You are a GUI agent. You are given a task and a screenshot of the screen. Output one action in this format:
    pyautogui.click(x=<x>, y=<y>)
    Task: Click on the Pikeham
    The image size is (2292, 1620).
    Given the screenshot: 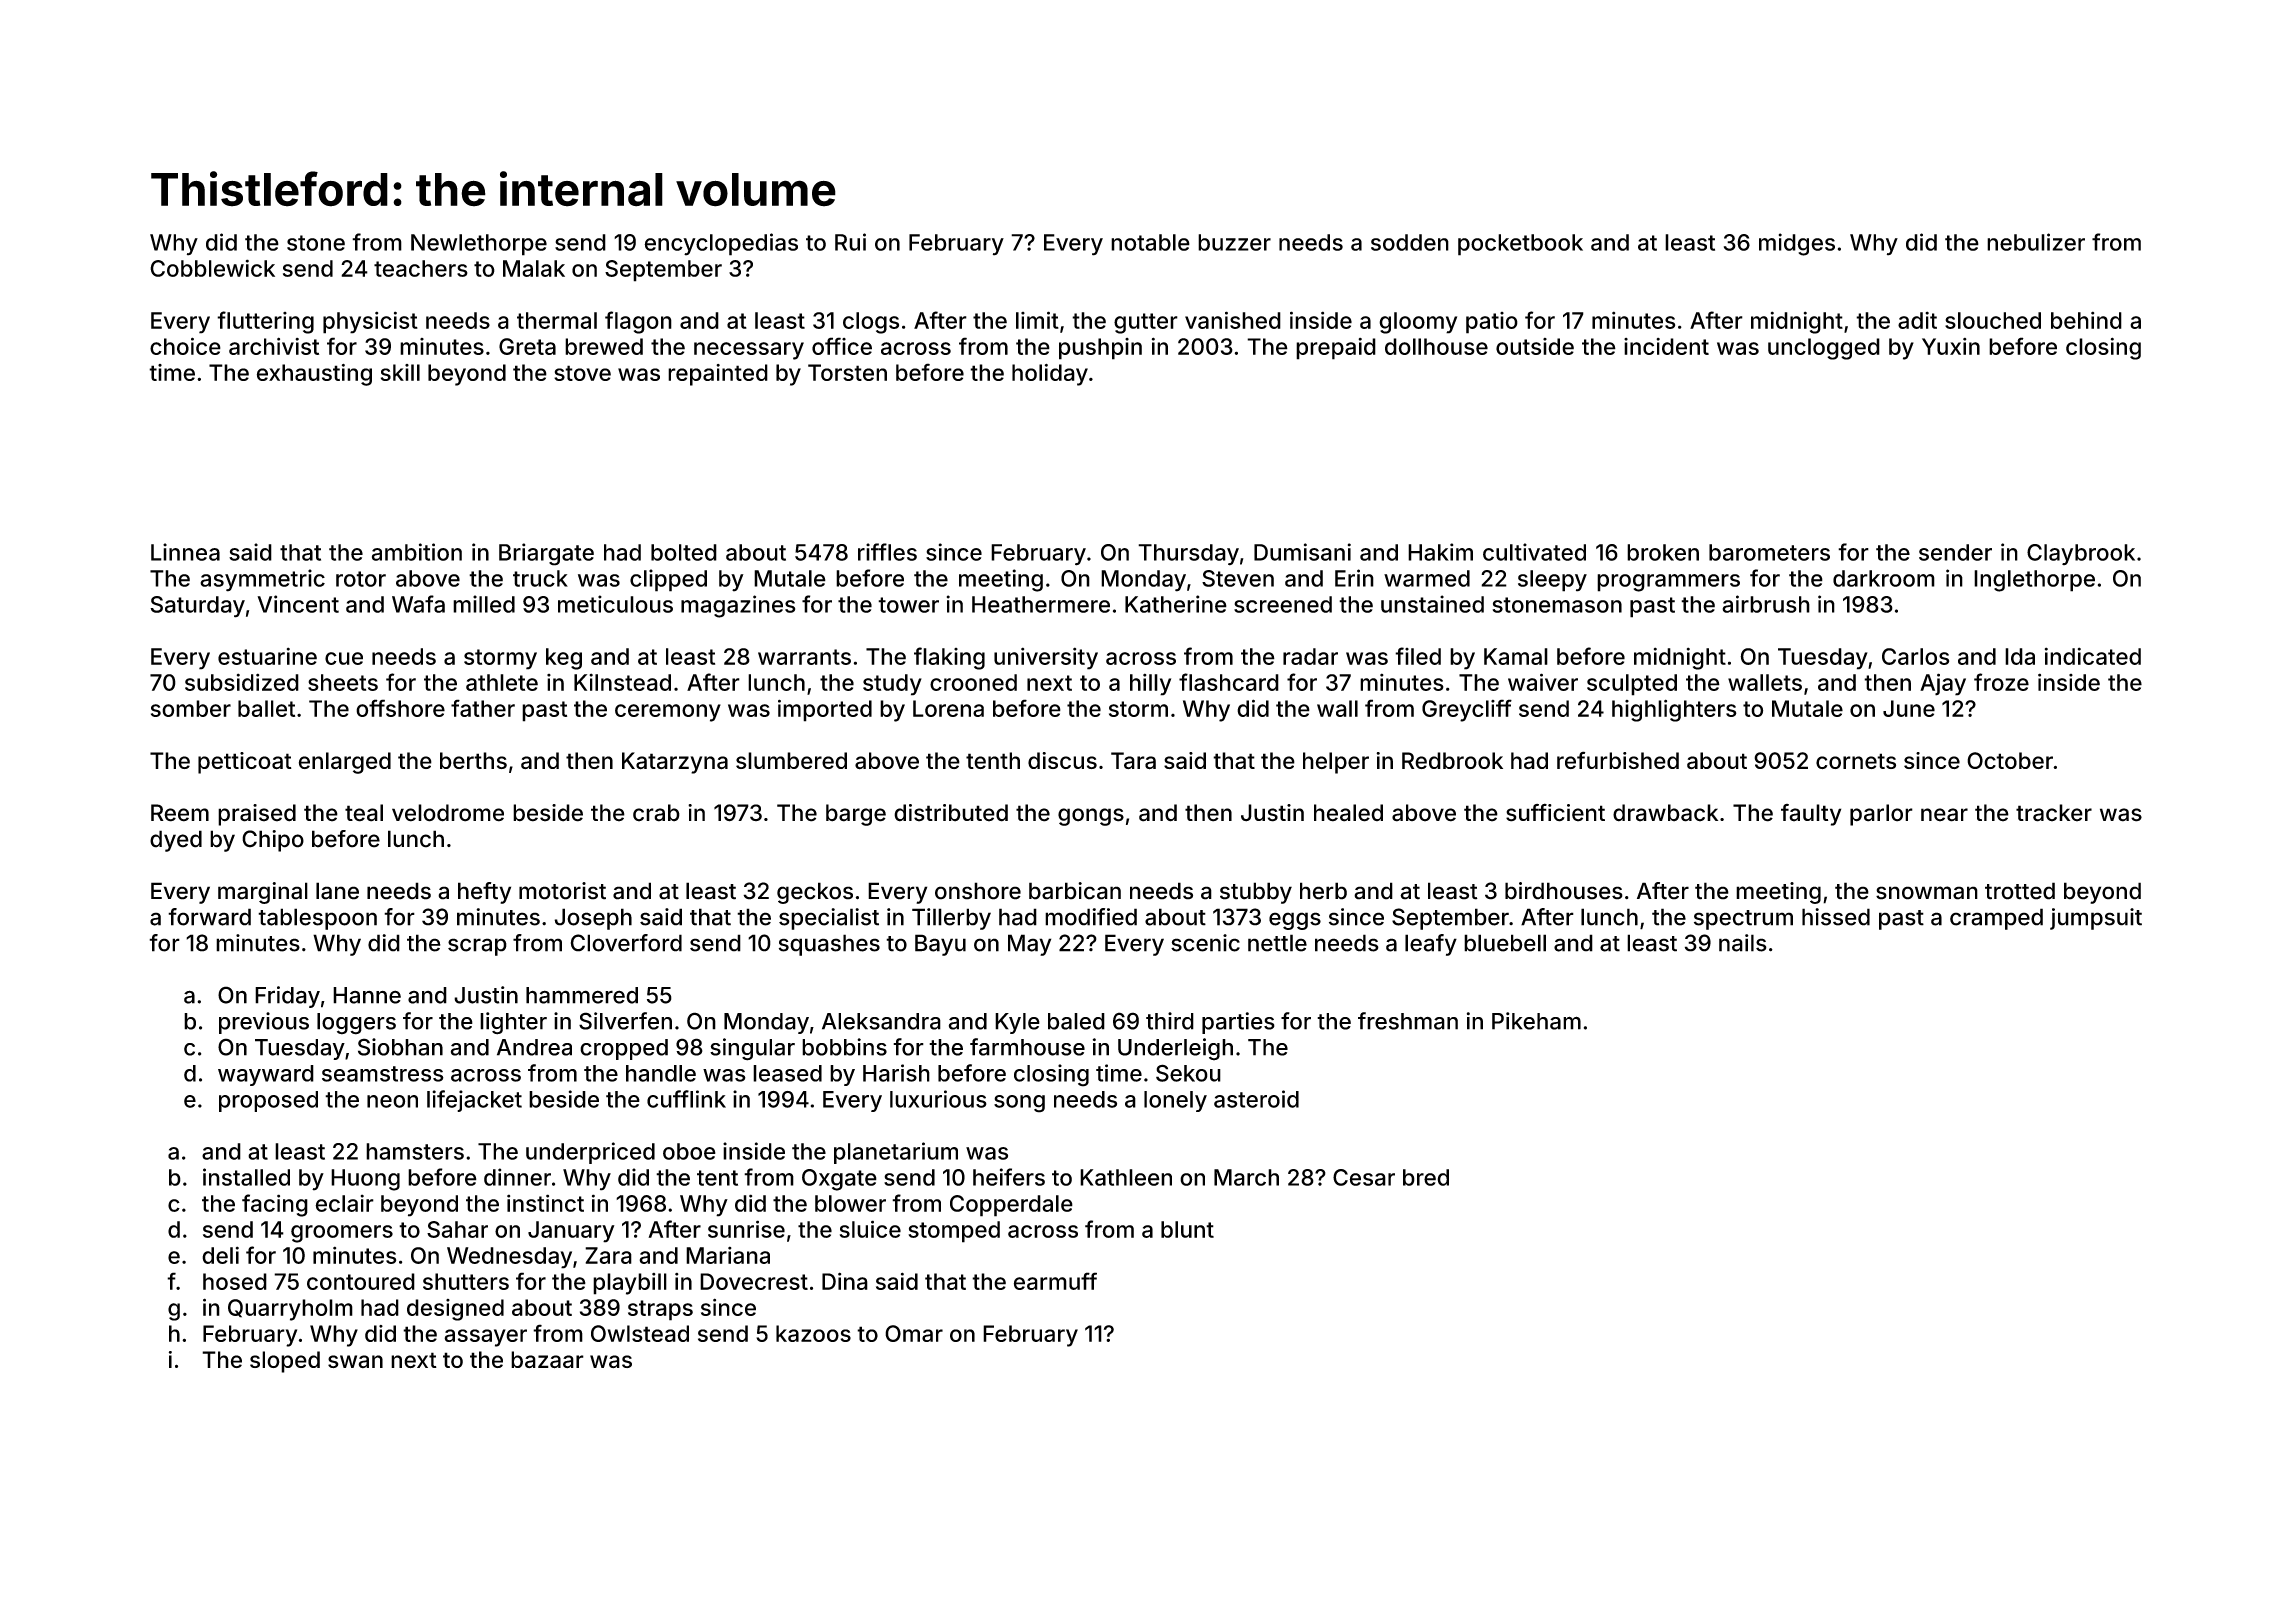 What is the action you would take?
    pyautogui.click(x=1536, y=1021)
